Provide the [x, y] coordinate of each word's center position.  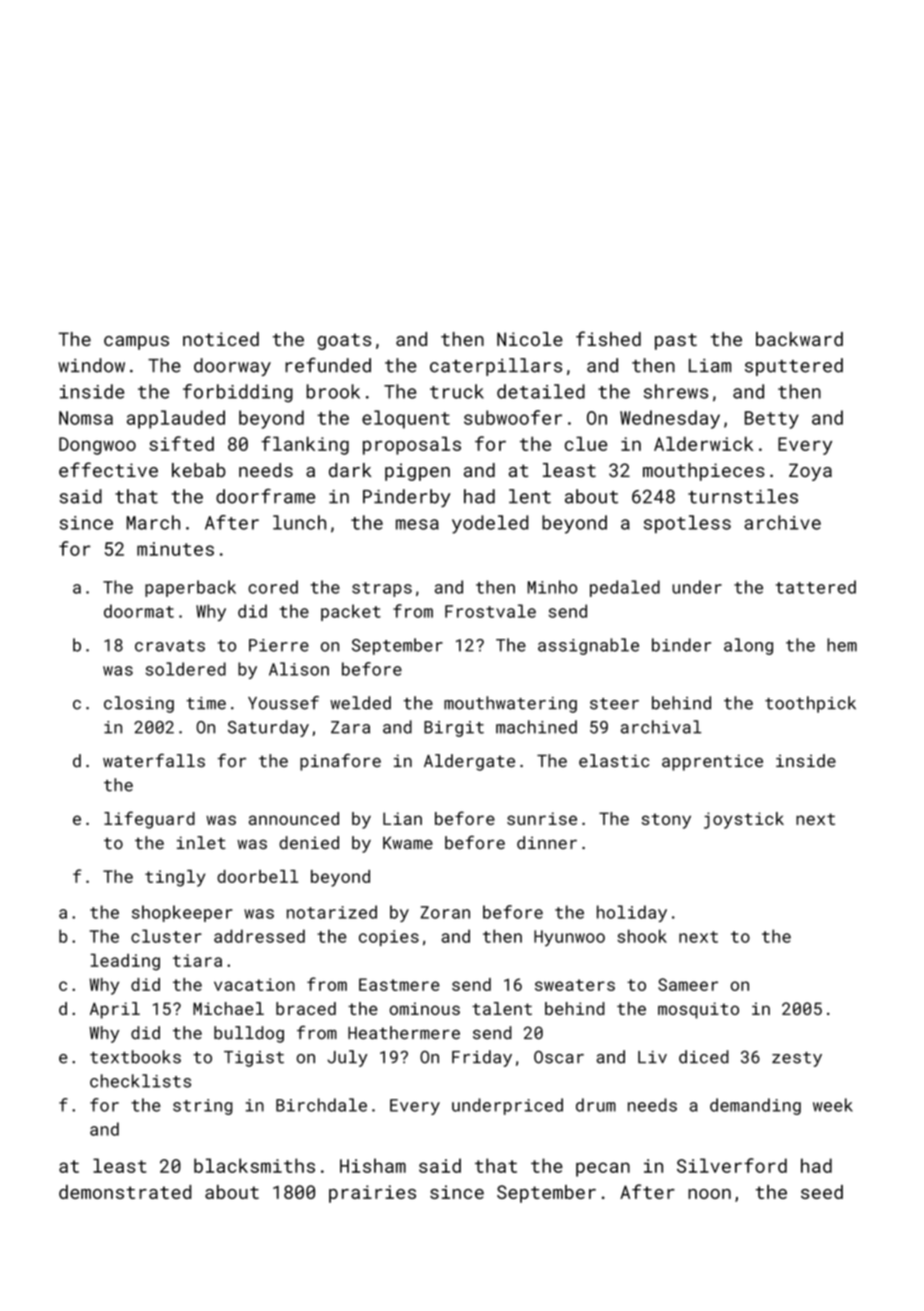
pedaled [625, 588]
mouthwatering [510, 704]
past [676, 341]
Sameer [688, 984]
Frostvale [490, 611]
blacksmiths [254, 1165]
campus [136, 343]
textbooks [135, 1057]
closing [139, 704]
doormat [139, 611]
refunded [328, 365]
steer [614, 704]
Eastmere [399, 984]
